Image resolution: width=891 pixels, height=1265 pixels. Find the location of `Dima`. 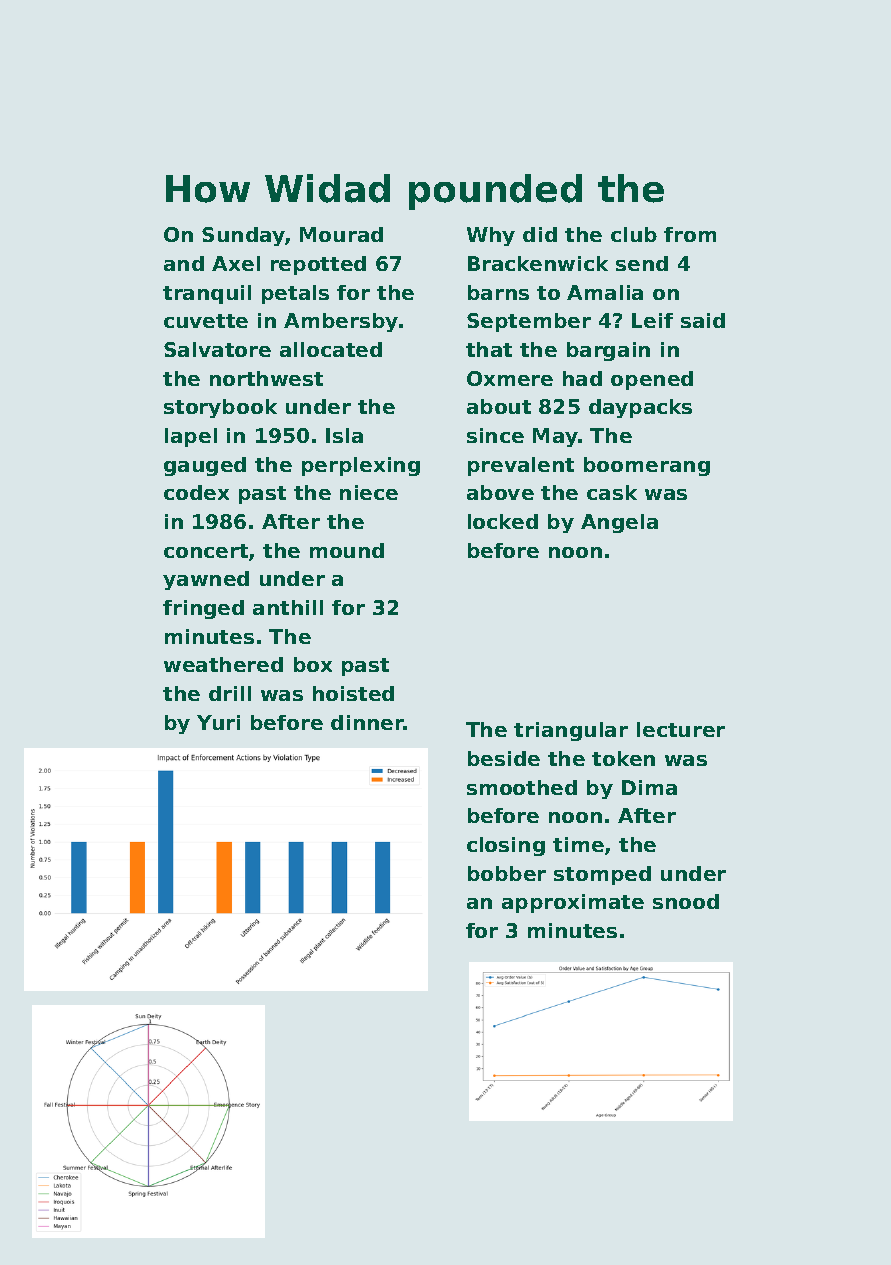

Dima is located at coordinates (649, 787).
